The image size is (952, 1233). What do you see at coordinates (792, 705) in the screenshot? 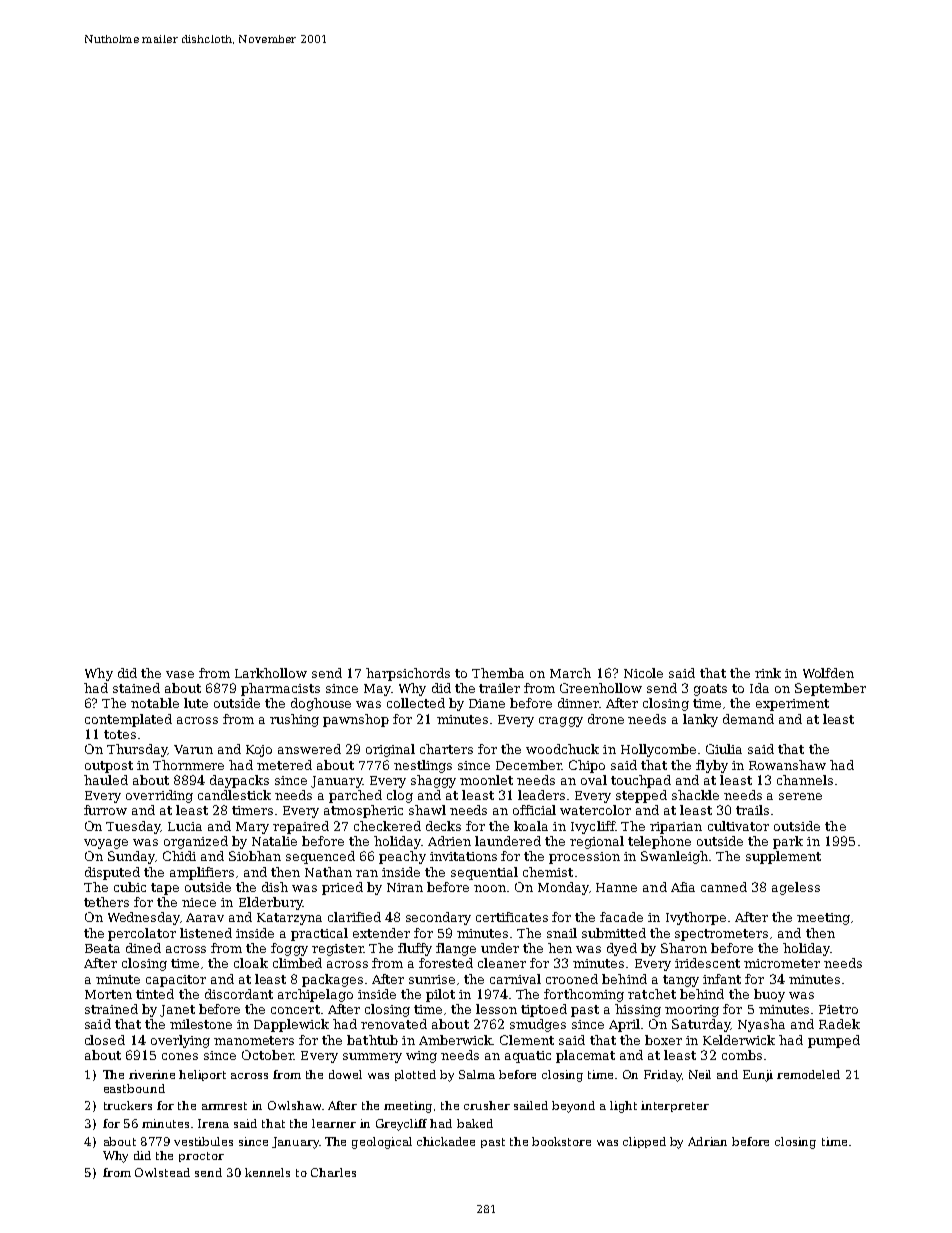
I see `experiment` at bounding box center [792, 705].
